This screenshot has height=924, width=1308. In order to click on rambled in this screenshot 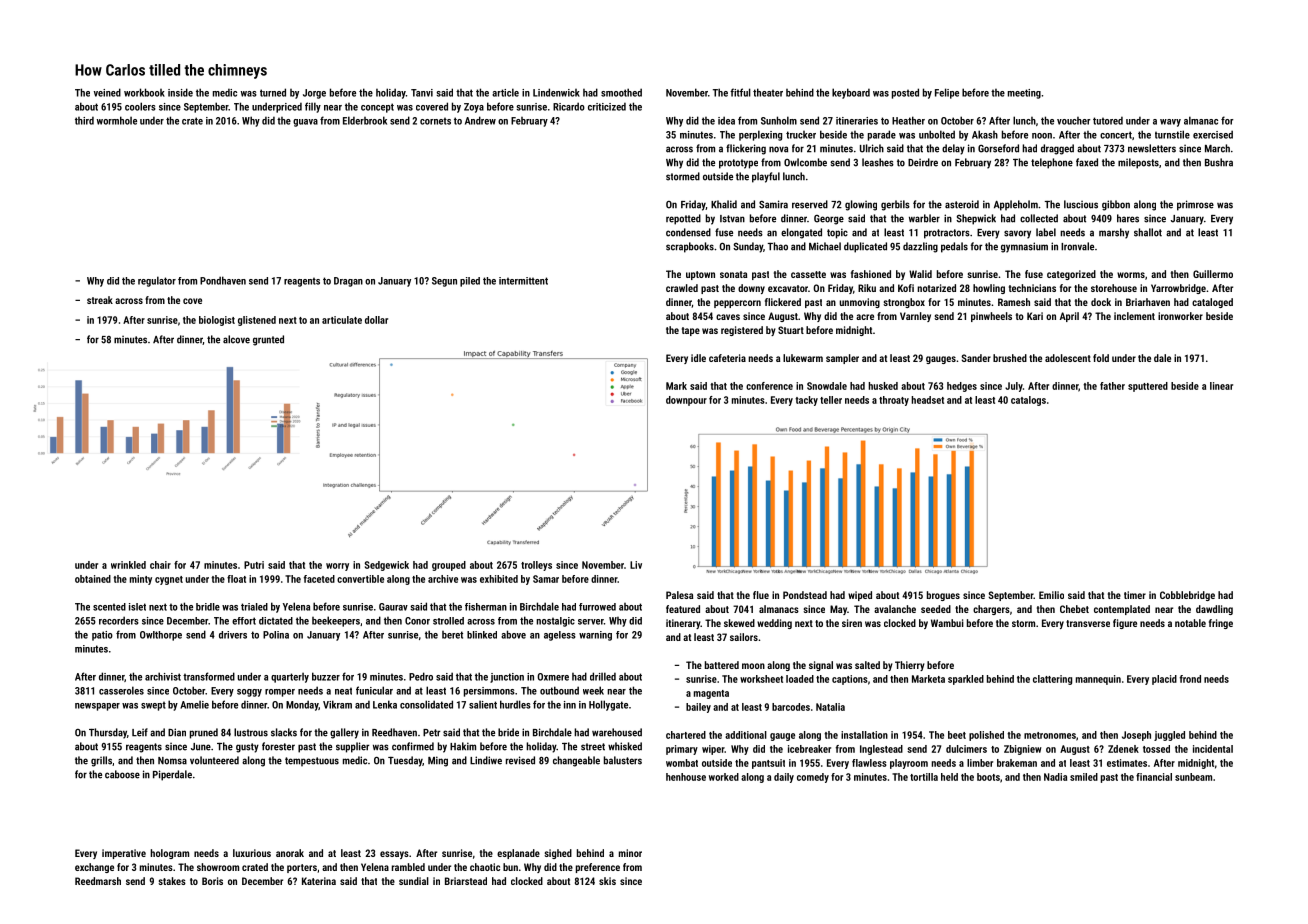, I will do `click(408, 867)`.
